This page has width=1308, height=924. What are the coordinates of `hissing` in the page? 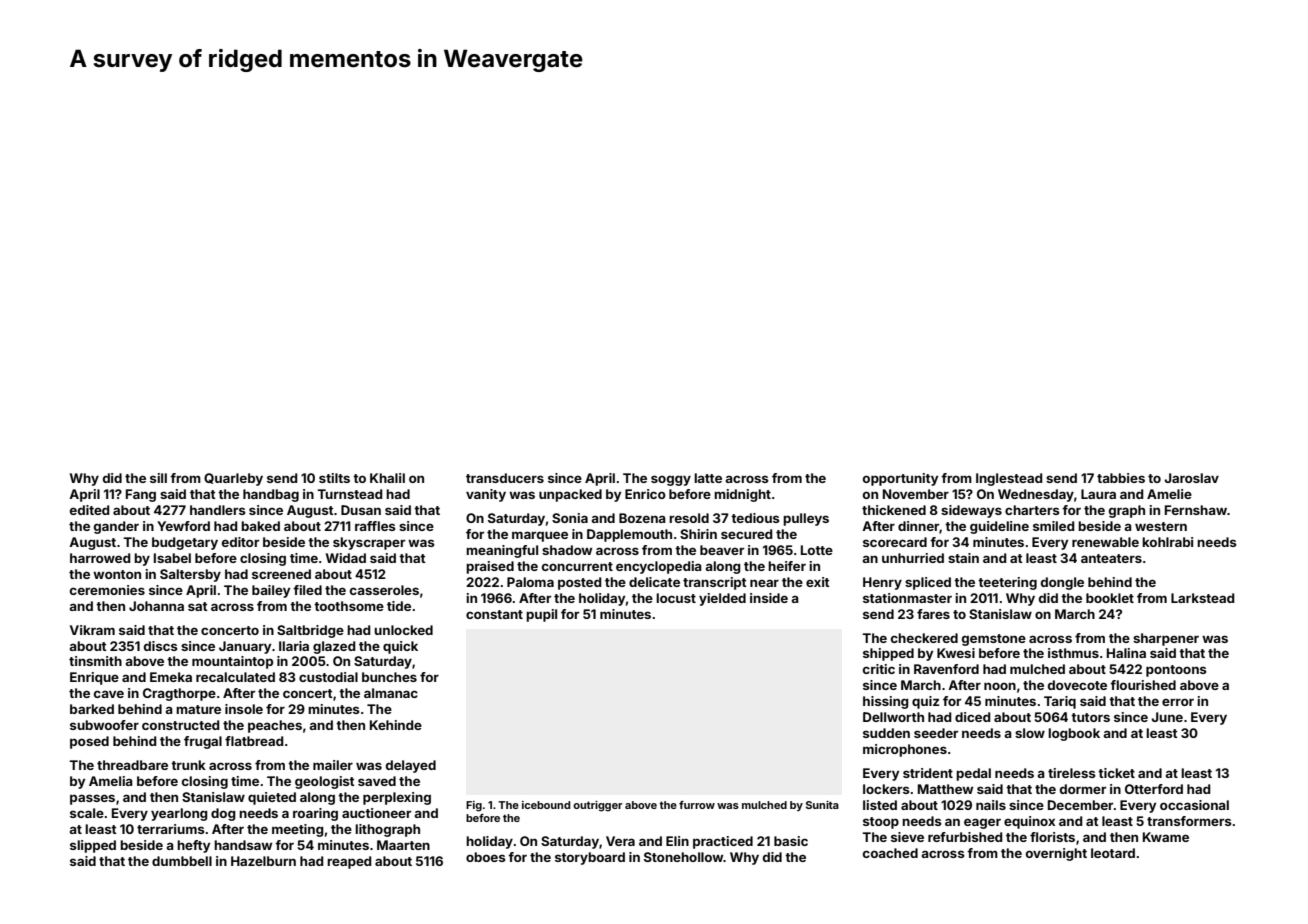 It's located at (886, 702).
